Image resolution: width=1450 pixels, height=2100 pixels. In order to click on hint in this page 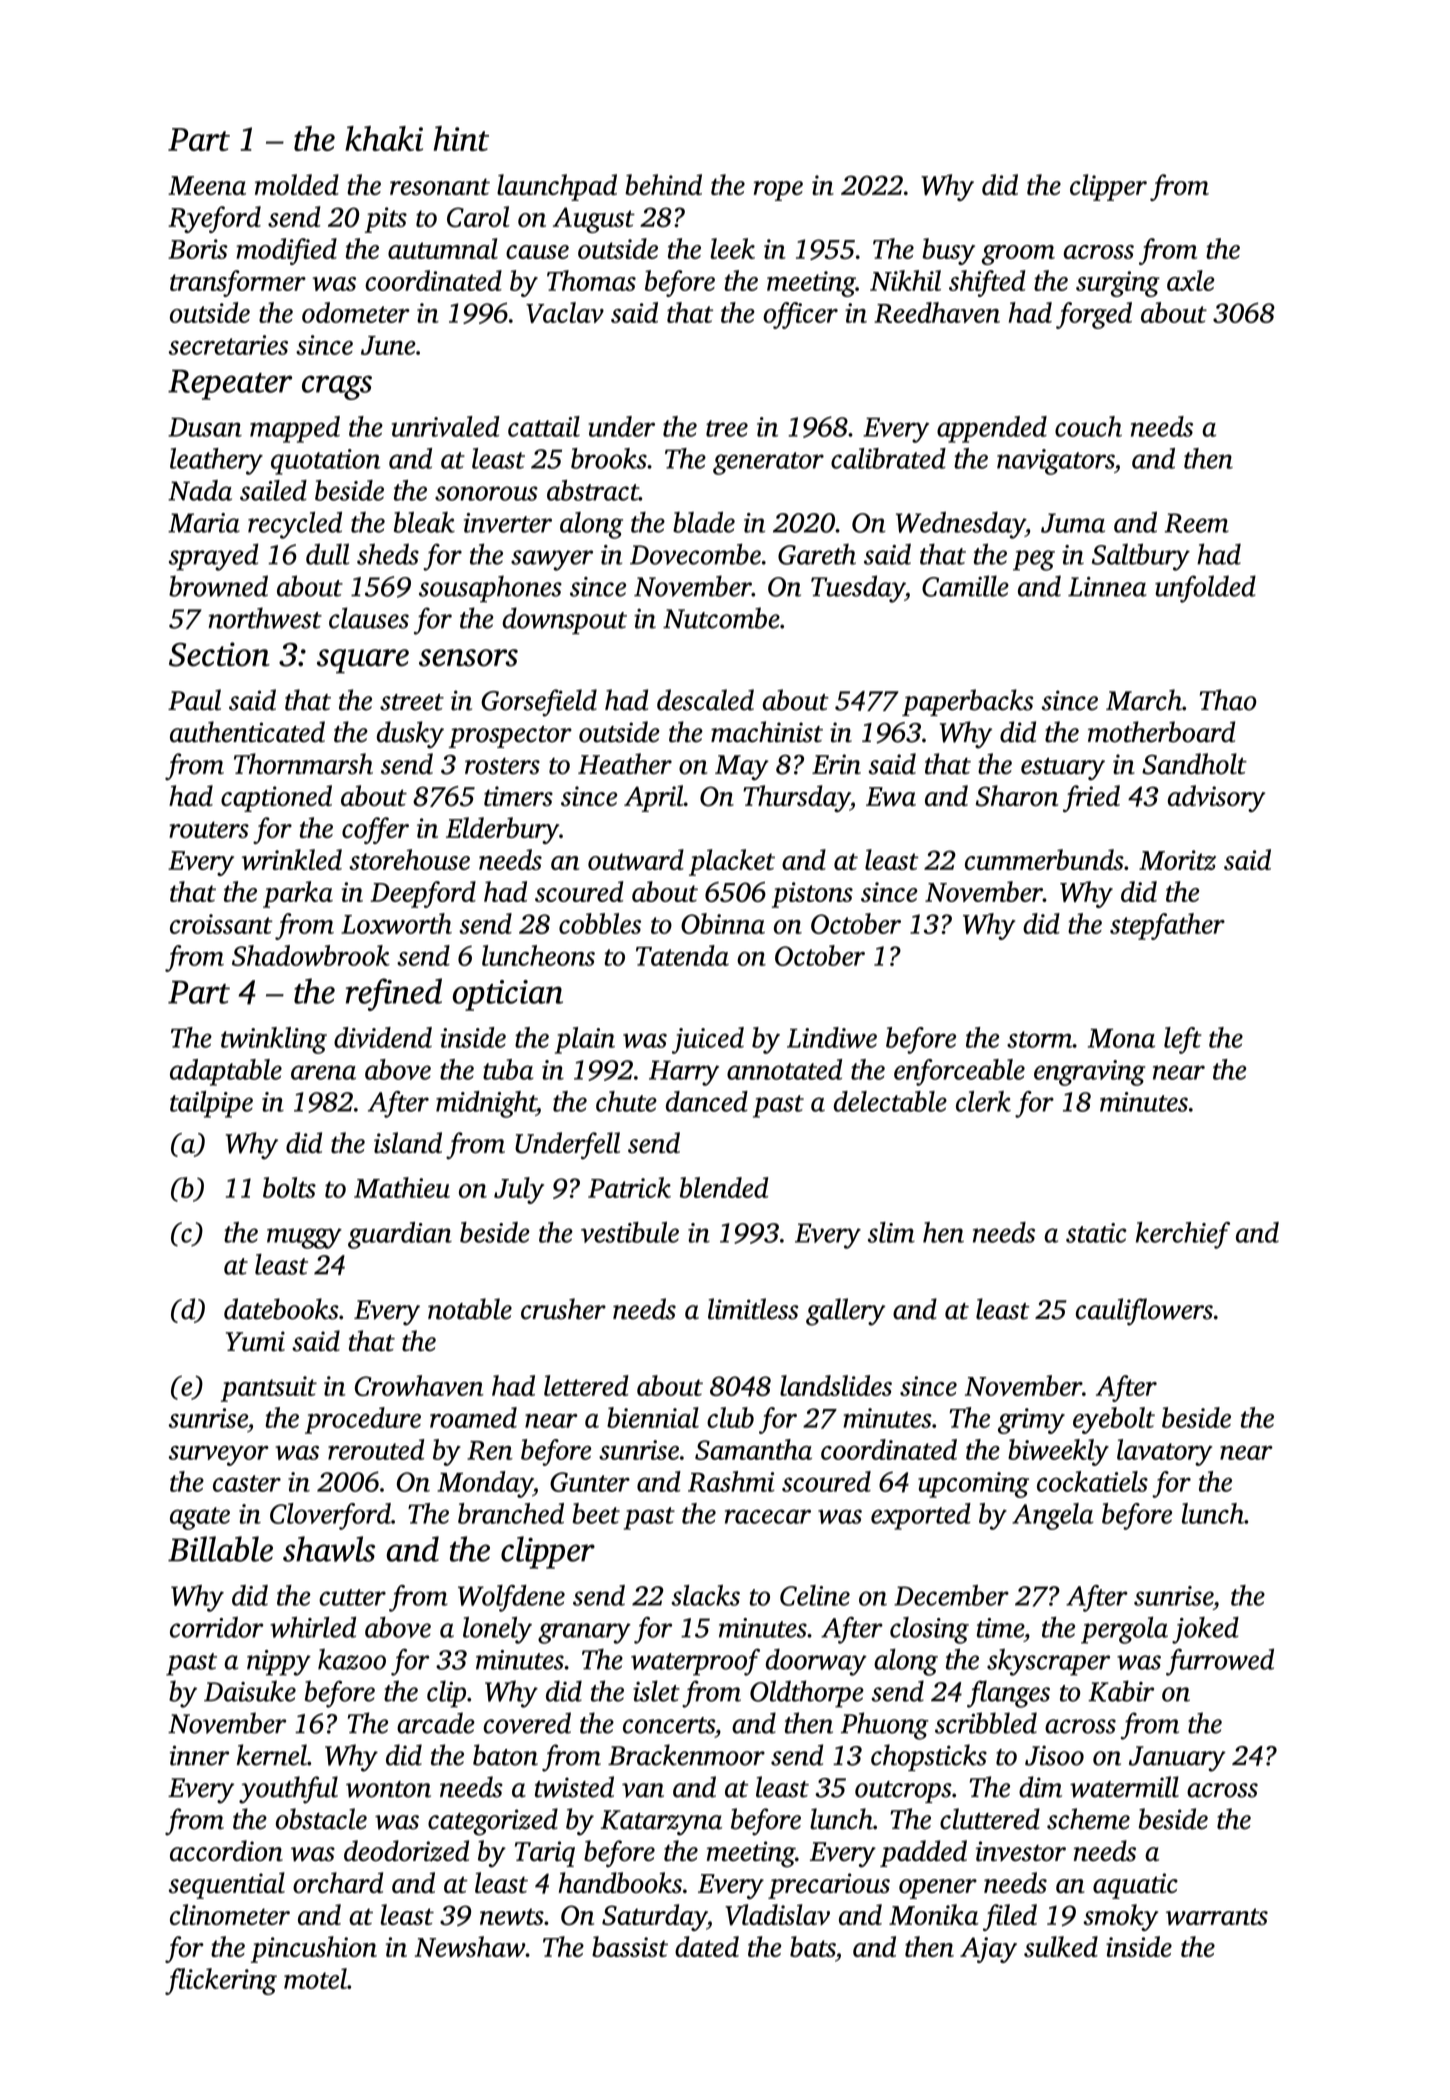, I will do `click(461, 138)`.
